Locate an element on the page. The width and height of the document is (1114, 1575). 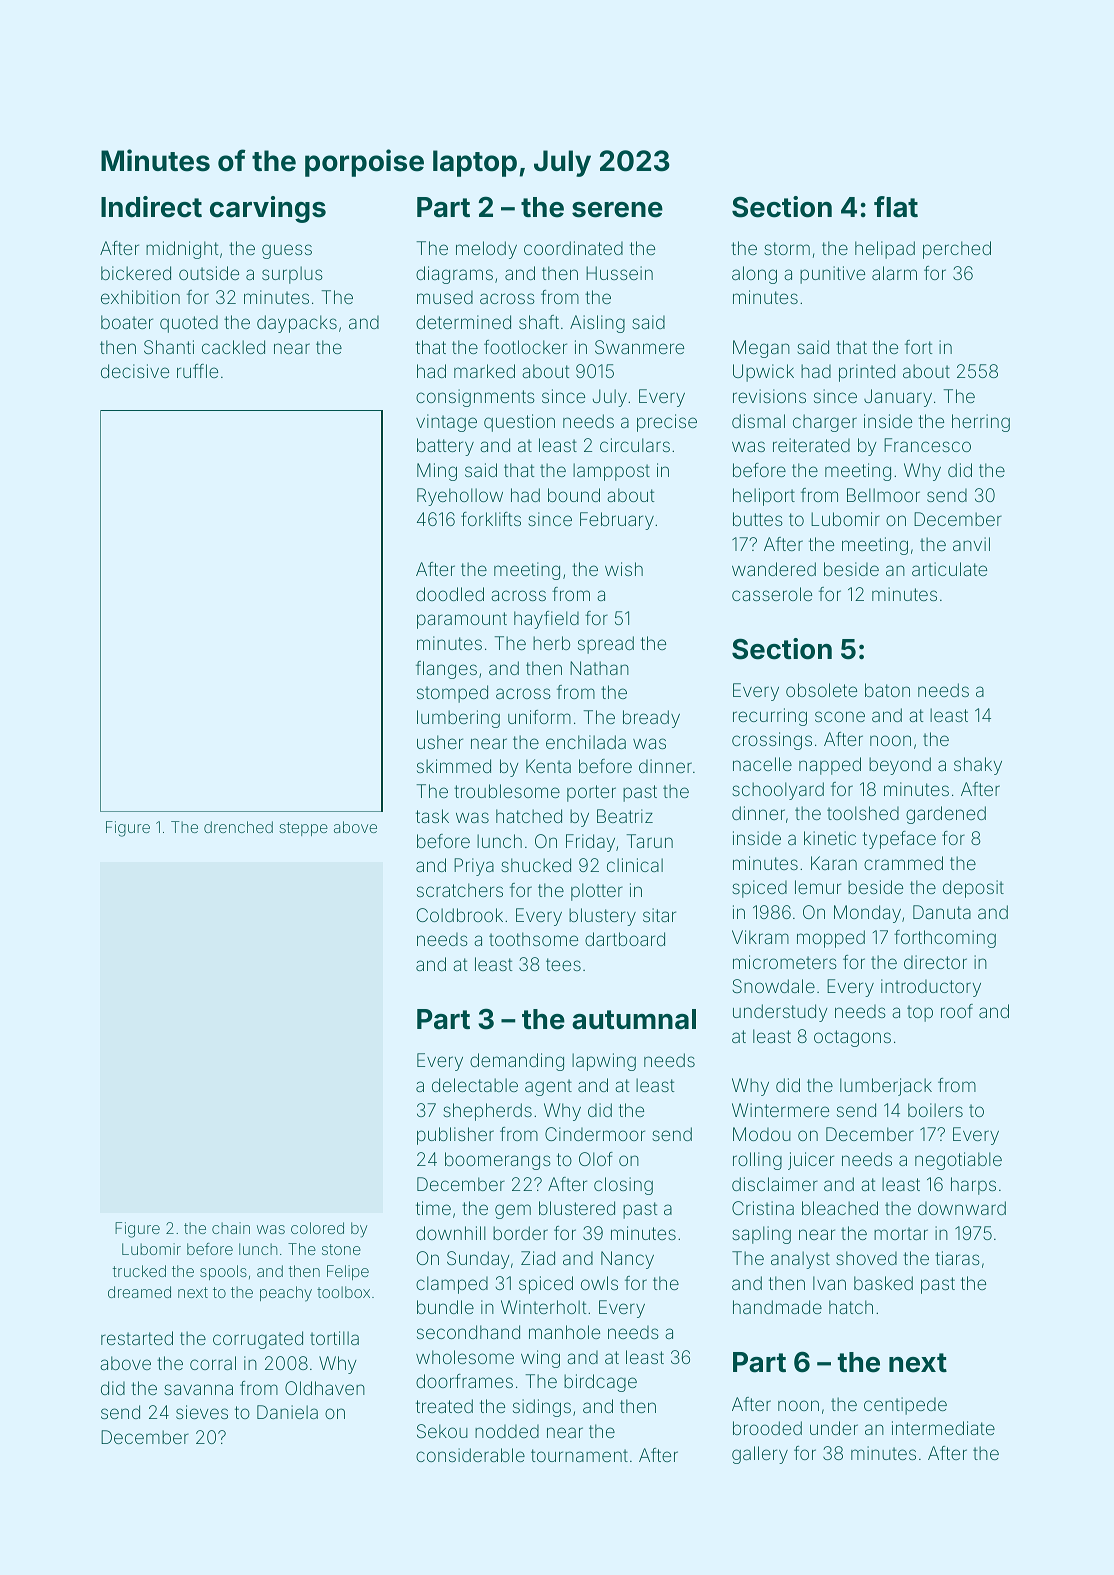
buttes is located at coordinates (758, 519).
